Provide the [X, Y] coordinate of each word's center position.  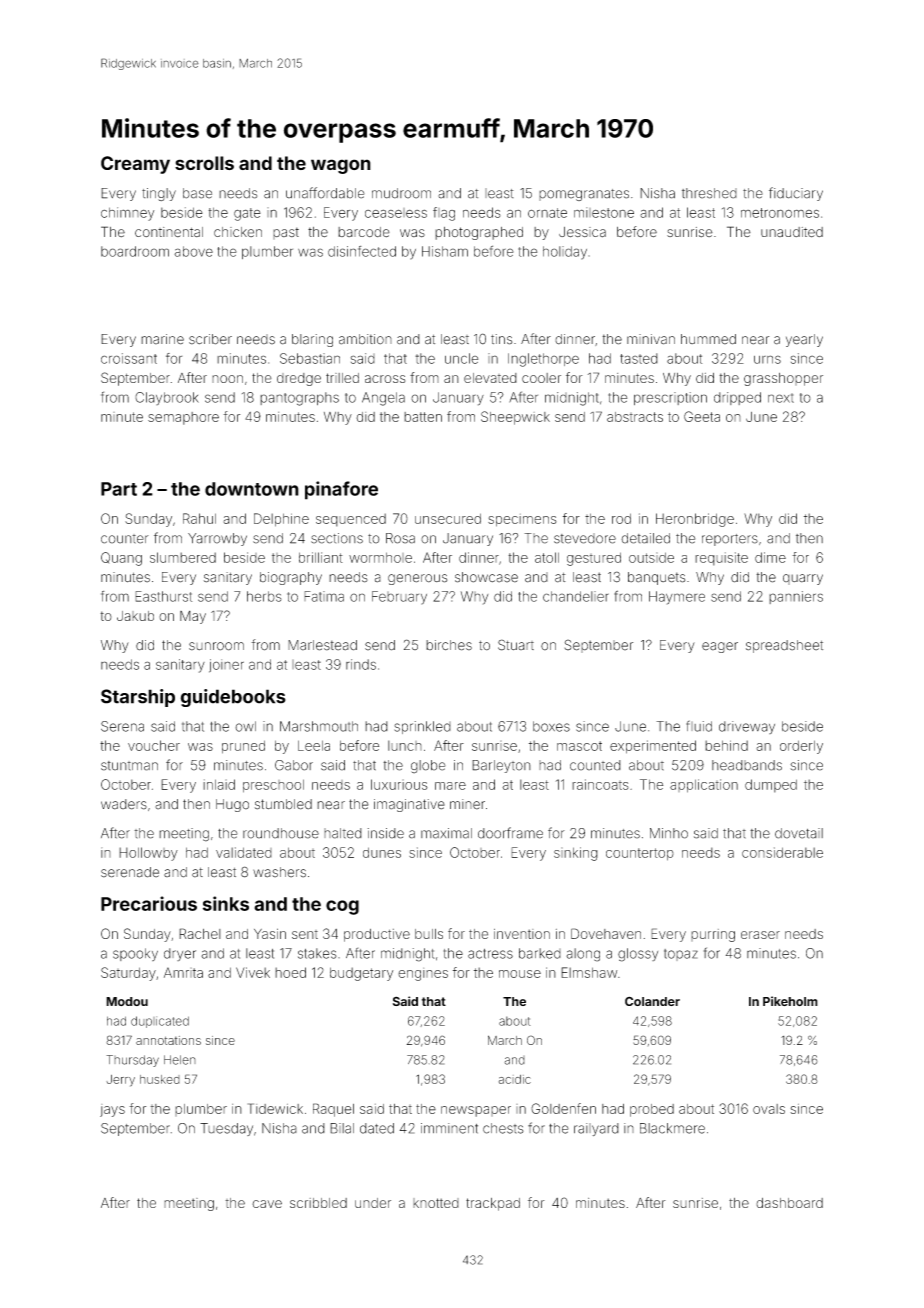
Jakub [135, 616]
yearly [804, 340]
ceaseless [396, 213]
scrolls [204, 163]
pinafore [341, 490]
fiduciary [796, 194]
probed [652, 1110]
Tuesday [226, 1129]
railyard [596, 1129]
